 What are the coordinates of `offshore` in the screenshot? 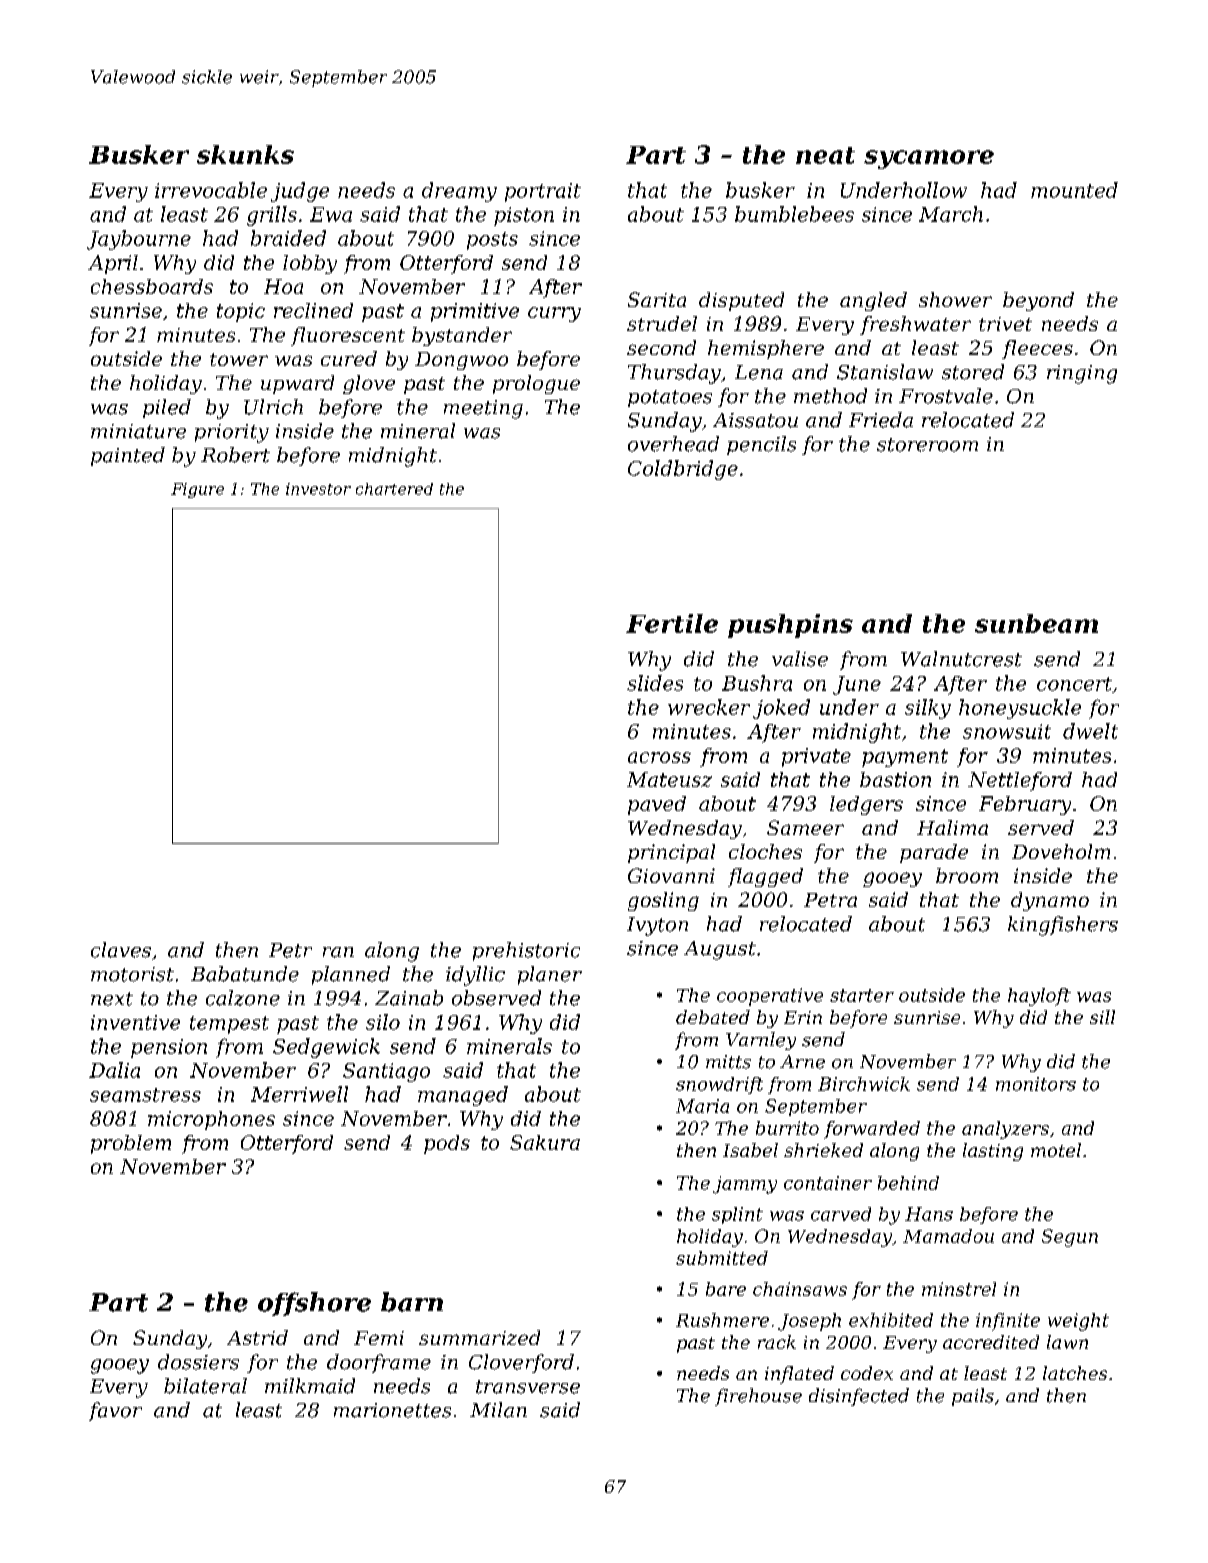 It's located at (314, 1304).
